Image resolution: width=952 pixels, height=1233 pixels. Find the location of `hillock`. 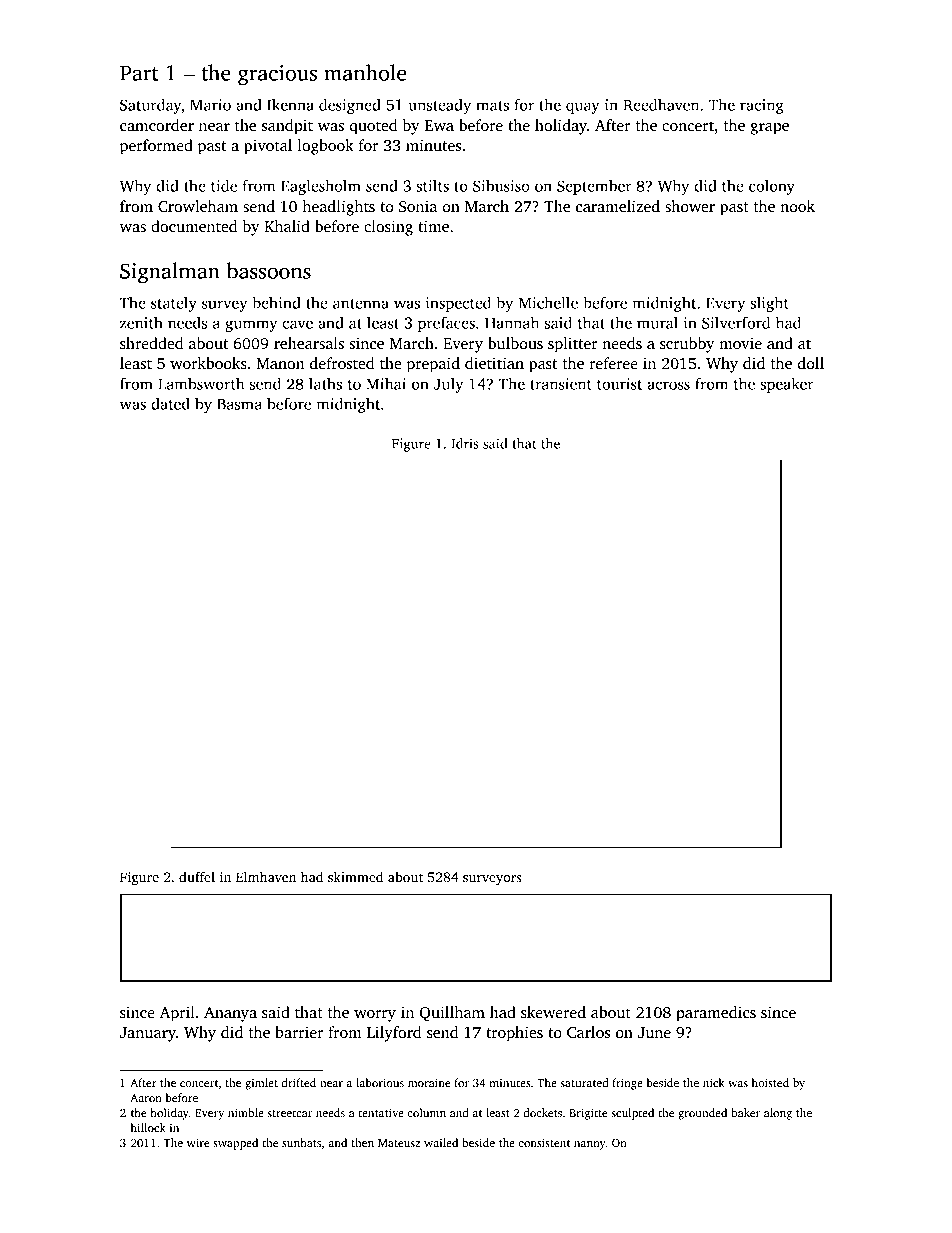

hillock is located at coordinates (148, 1127).
